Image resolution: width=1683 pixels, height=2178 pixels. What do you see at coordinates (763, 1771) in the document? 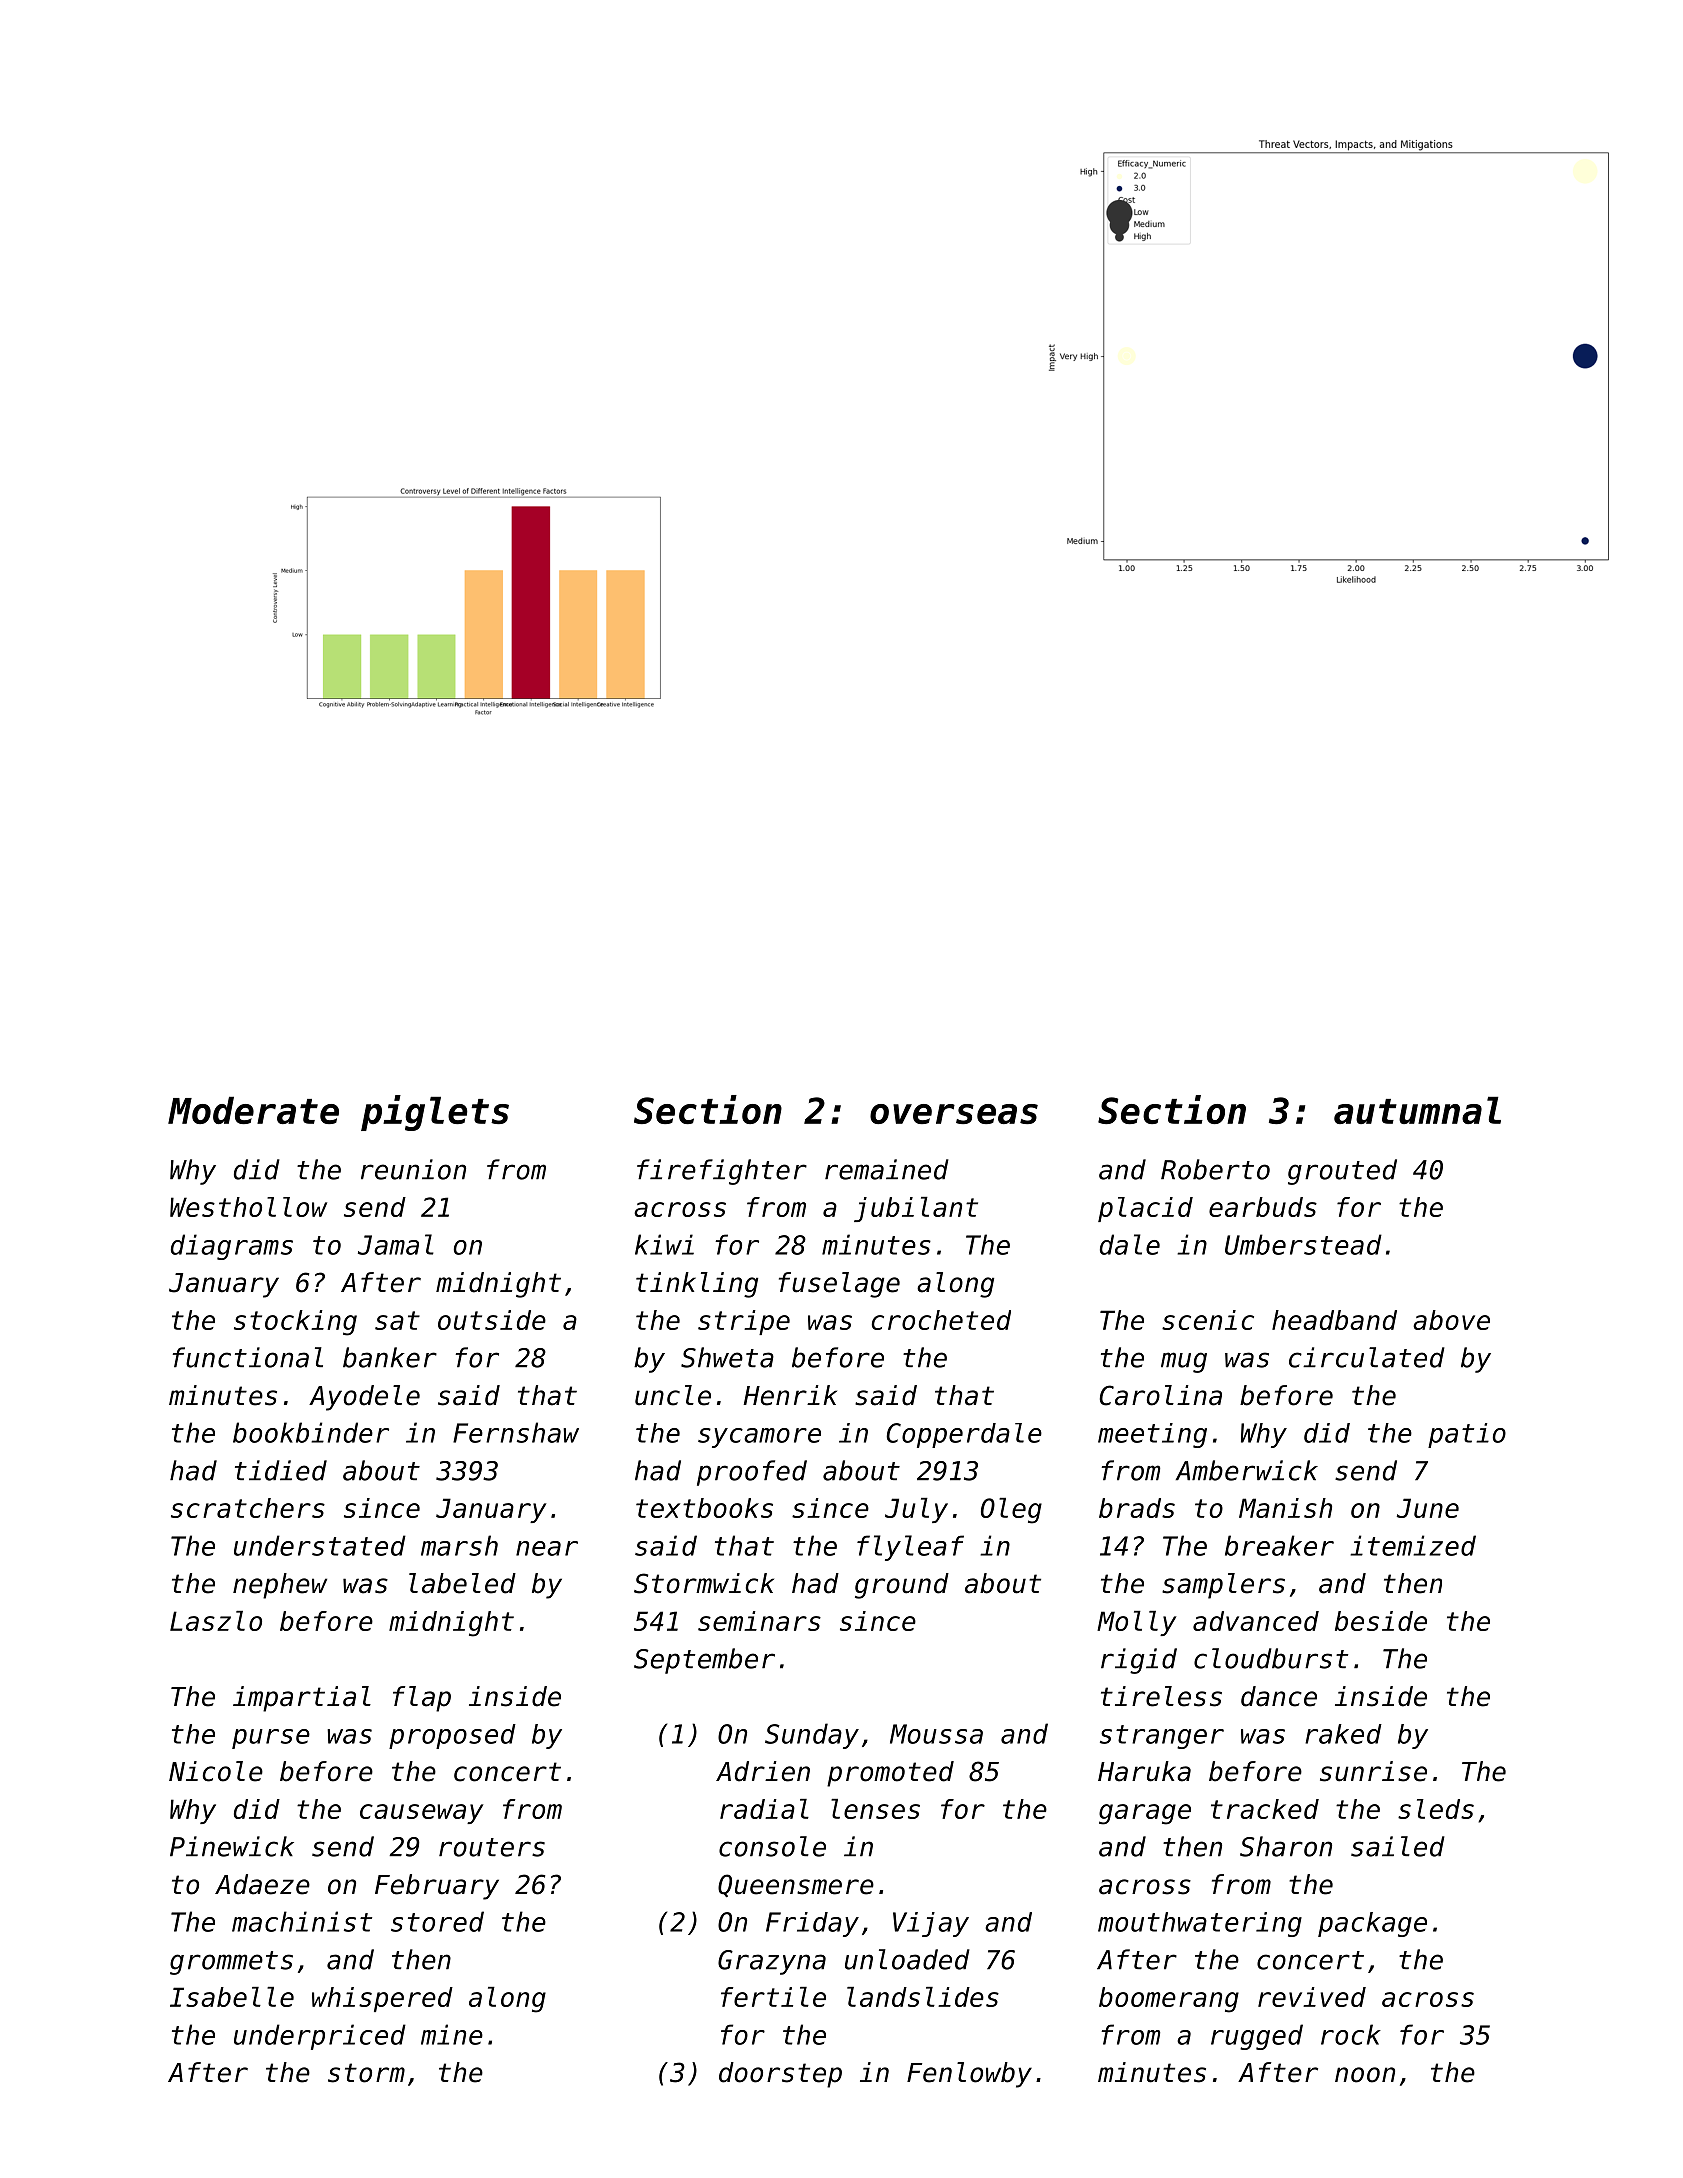
I see `Adrien` at bounding box center [763, 1771].
